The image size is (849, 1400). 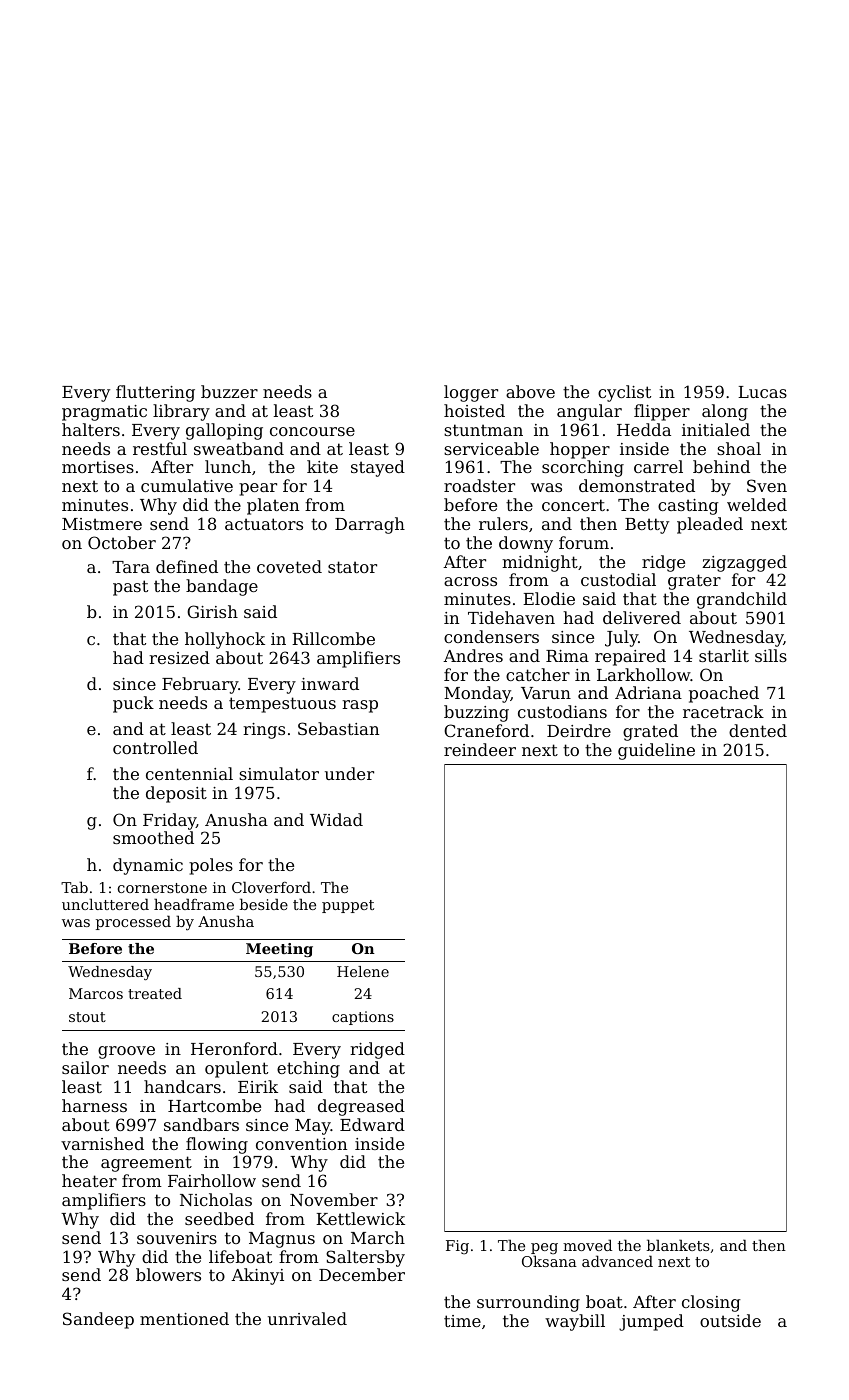 I want to click on lunch, so click(x=228, y=466).
